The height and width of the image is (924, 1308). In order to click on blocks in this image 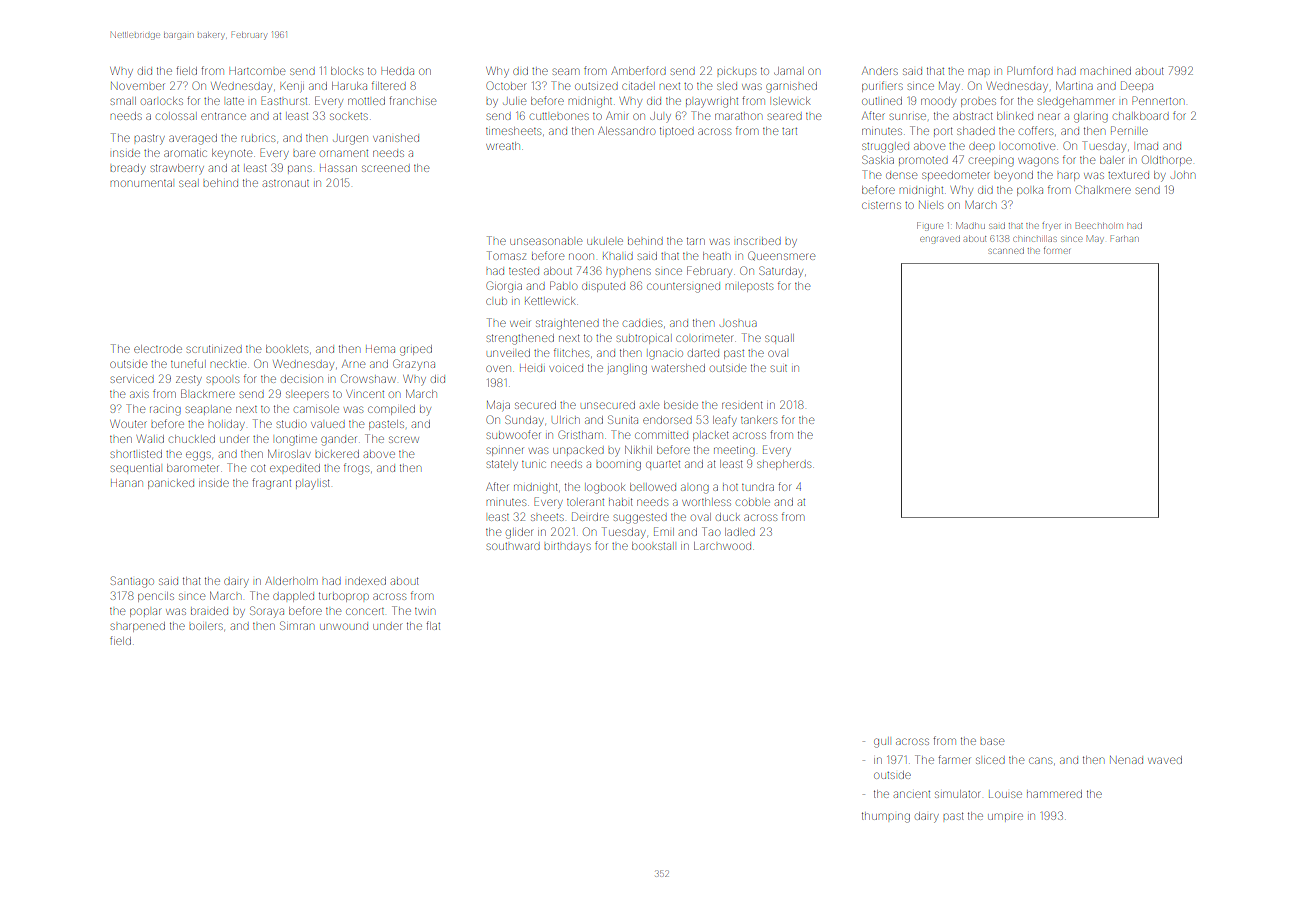, I will do `click(347, 71)`.
